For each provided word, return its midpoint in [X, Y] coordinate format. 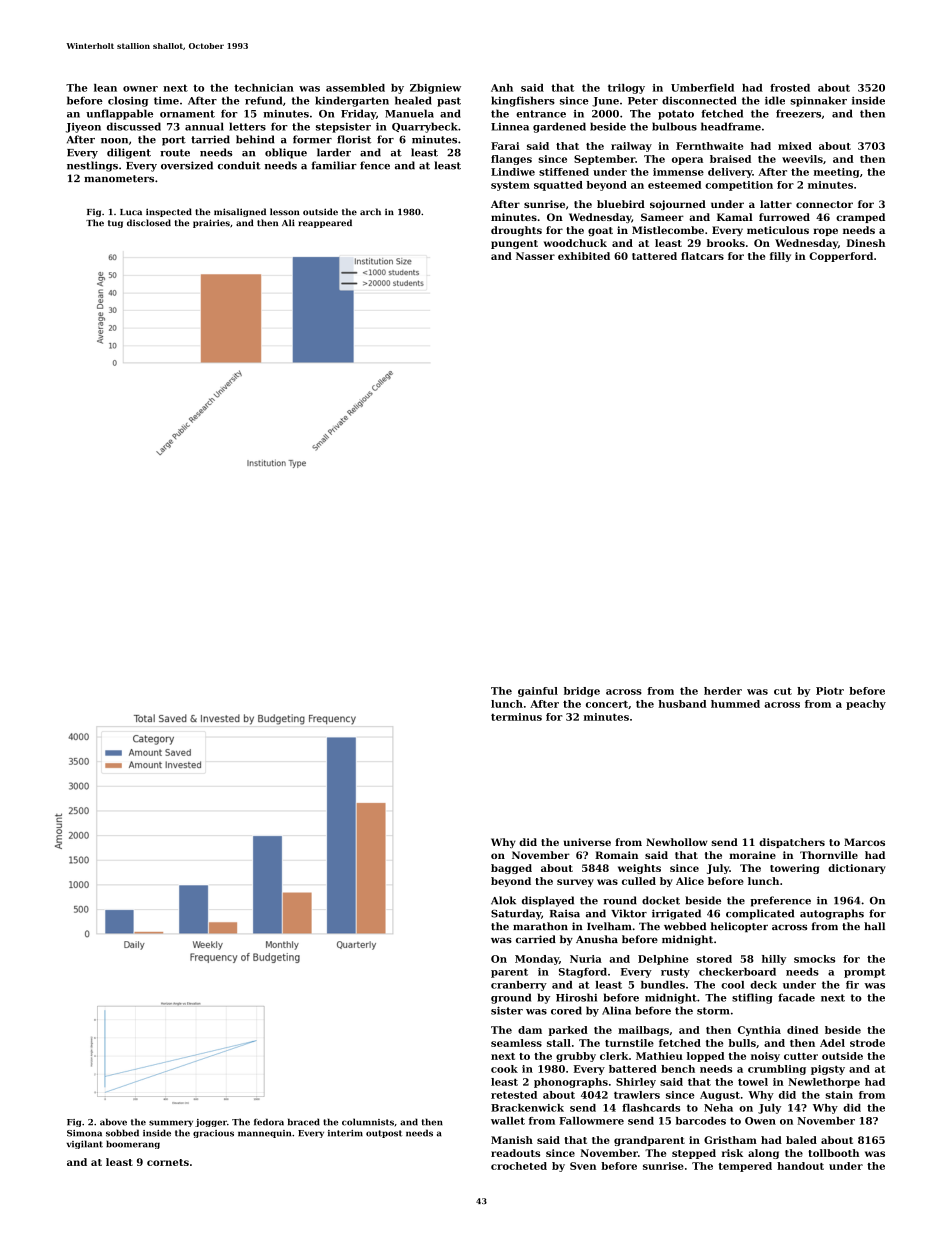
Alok [503, 900]
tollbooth [833, 1153]
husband [683, 704]
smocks [814, 959]
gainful [538, 692]
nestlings [92, 166]
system [510, 186]
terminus [516, 717]
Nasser [535, 256]
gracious [213, 1134]
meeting [837, 173]
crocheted [519, 1166]
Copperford [841, 257]
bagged [511, 869]
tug [115, 224]
